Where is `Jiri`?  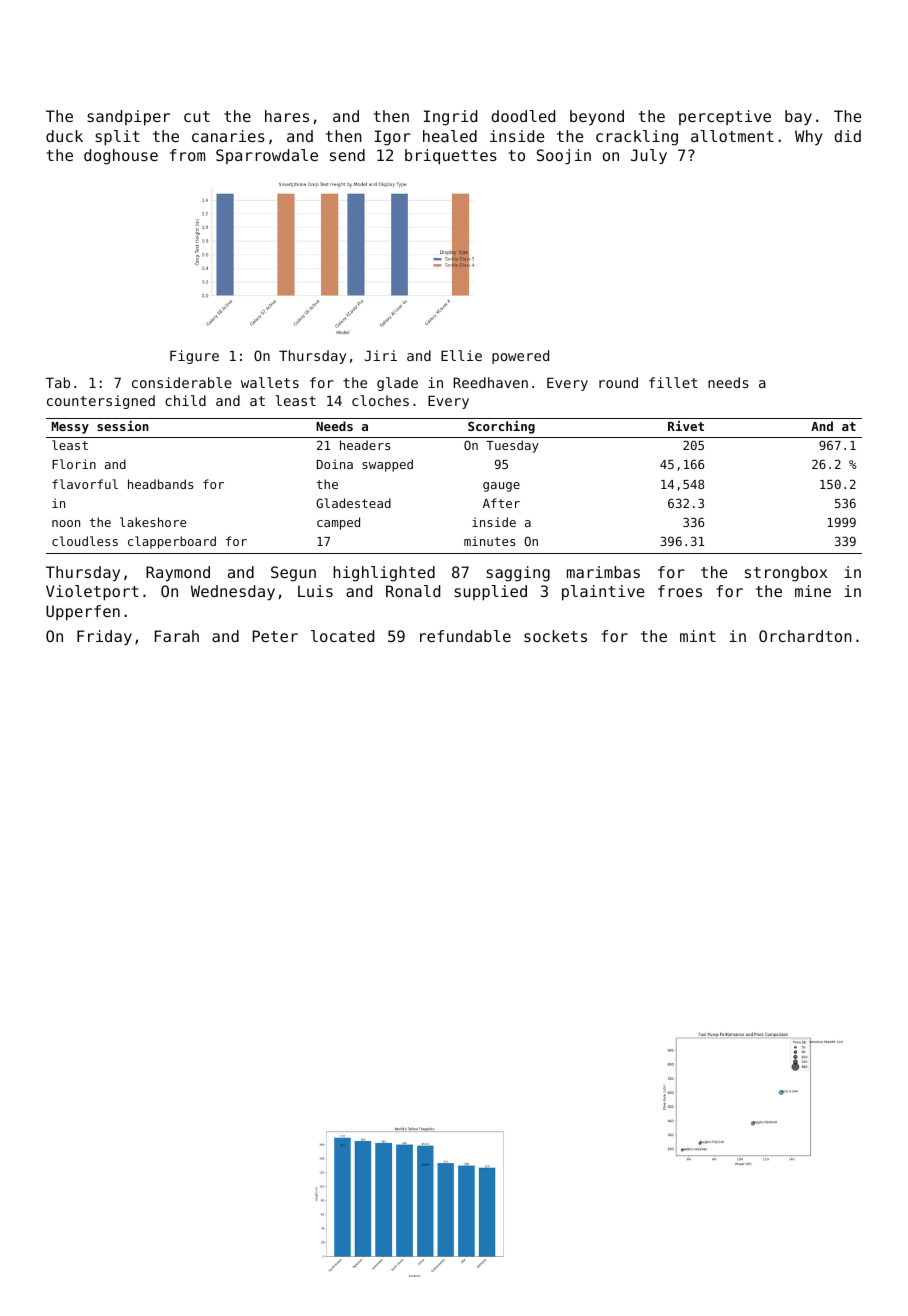
Jiri is located at coordinates (381, 355).
